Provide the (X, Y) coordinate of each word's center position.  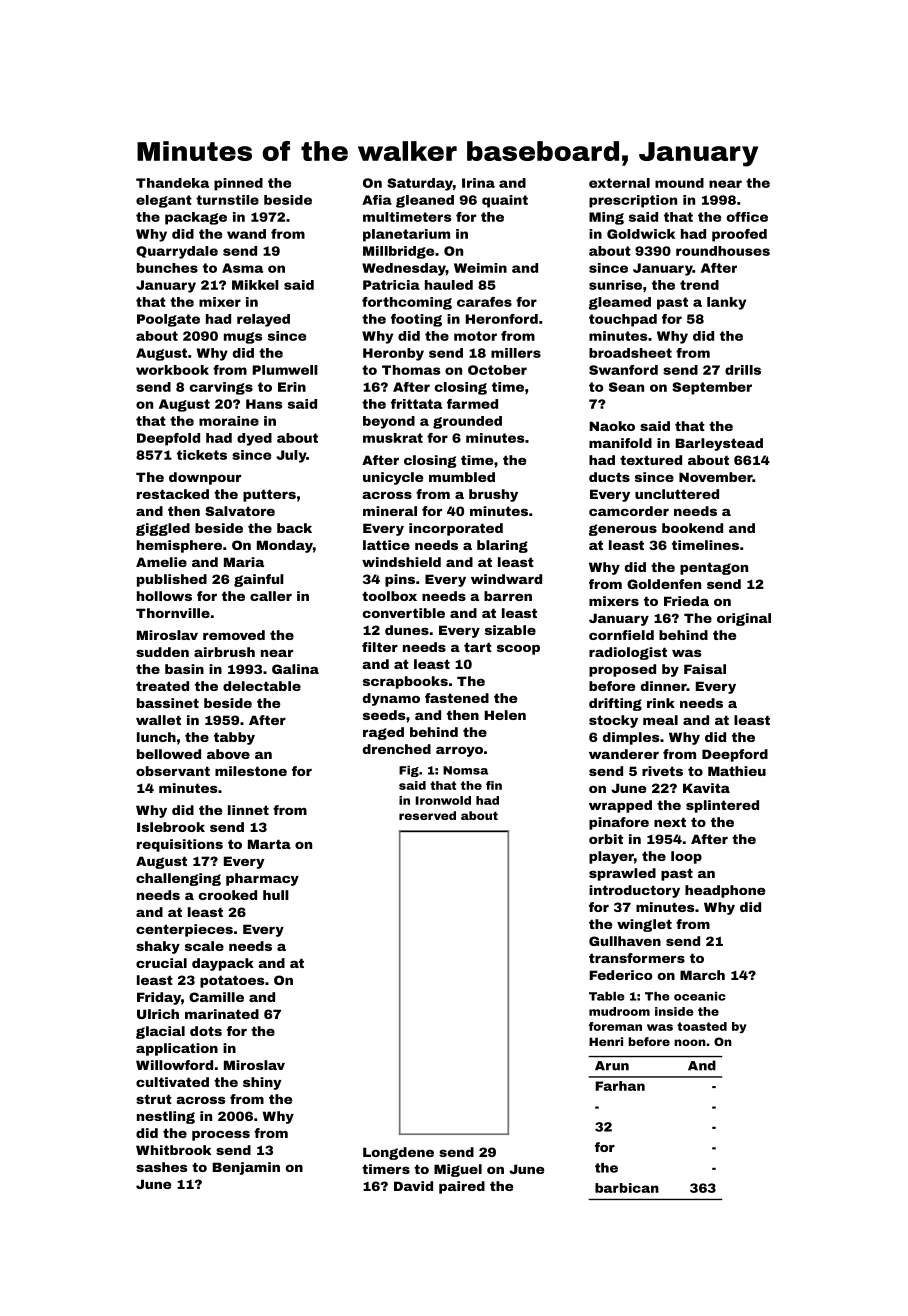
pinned (238, 184)
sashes (161, 1167)
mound (679, 183)
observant (173, 771)
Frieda (686, 601)
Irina (478, 183)
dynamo (391, 699)
